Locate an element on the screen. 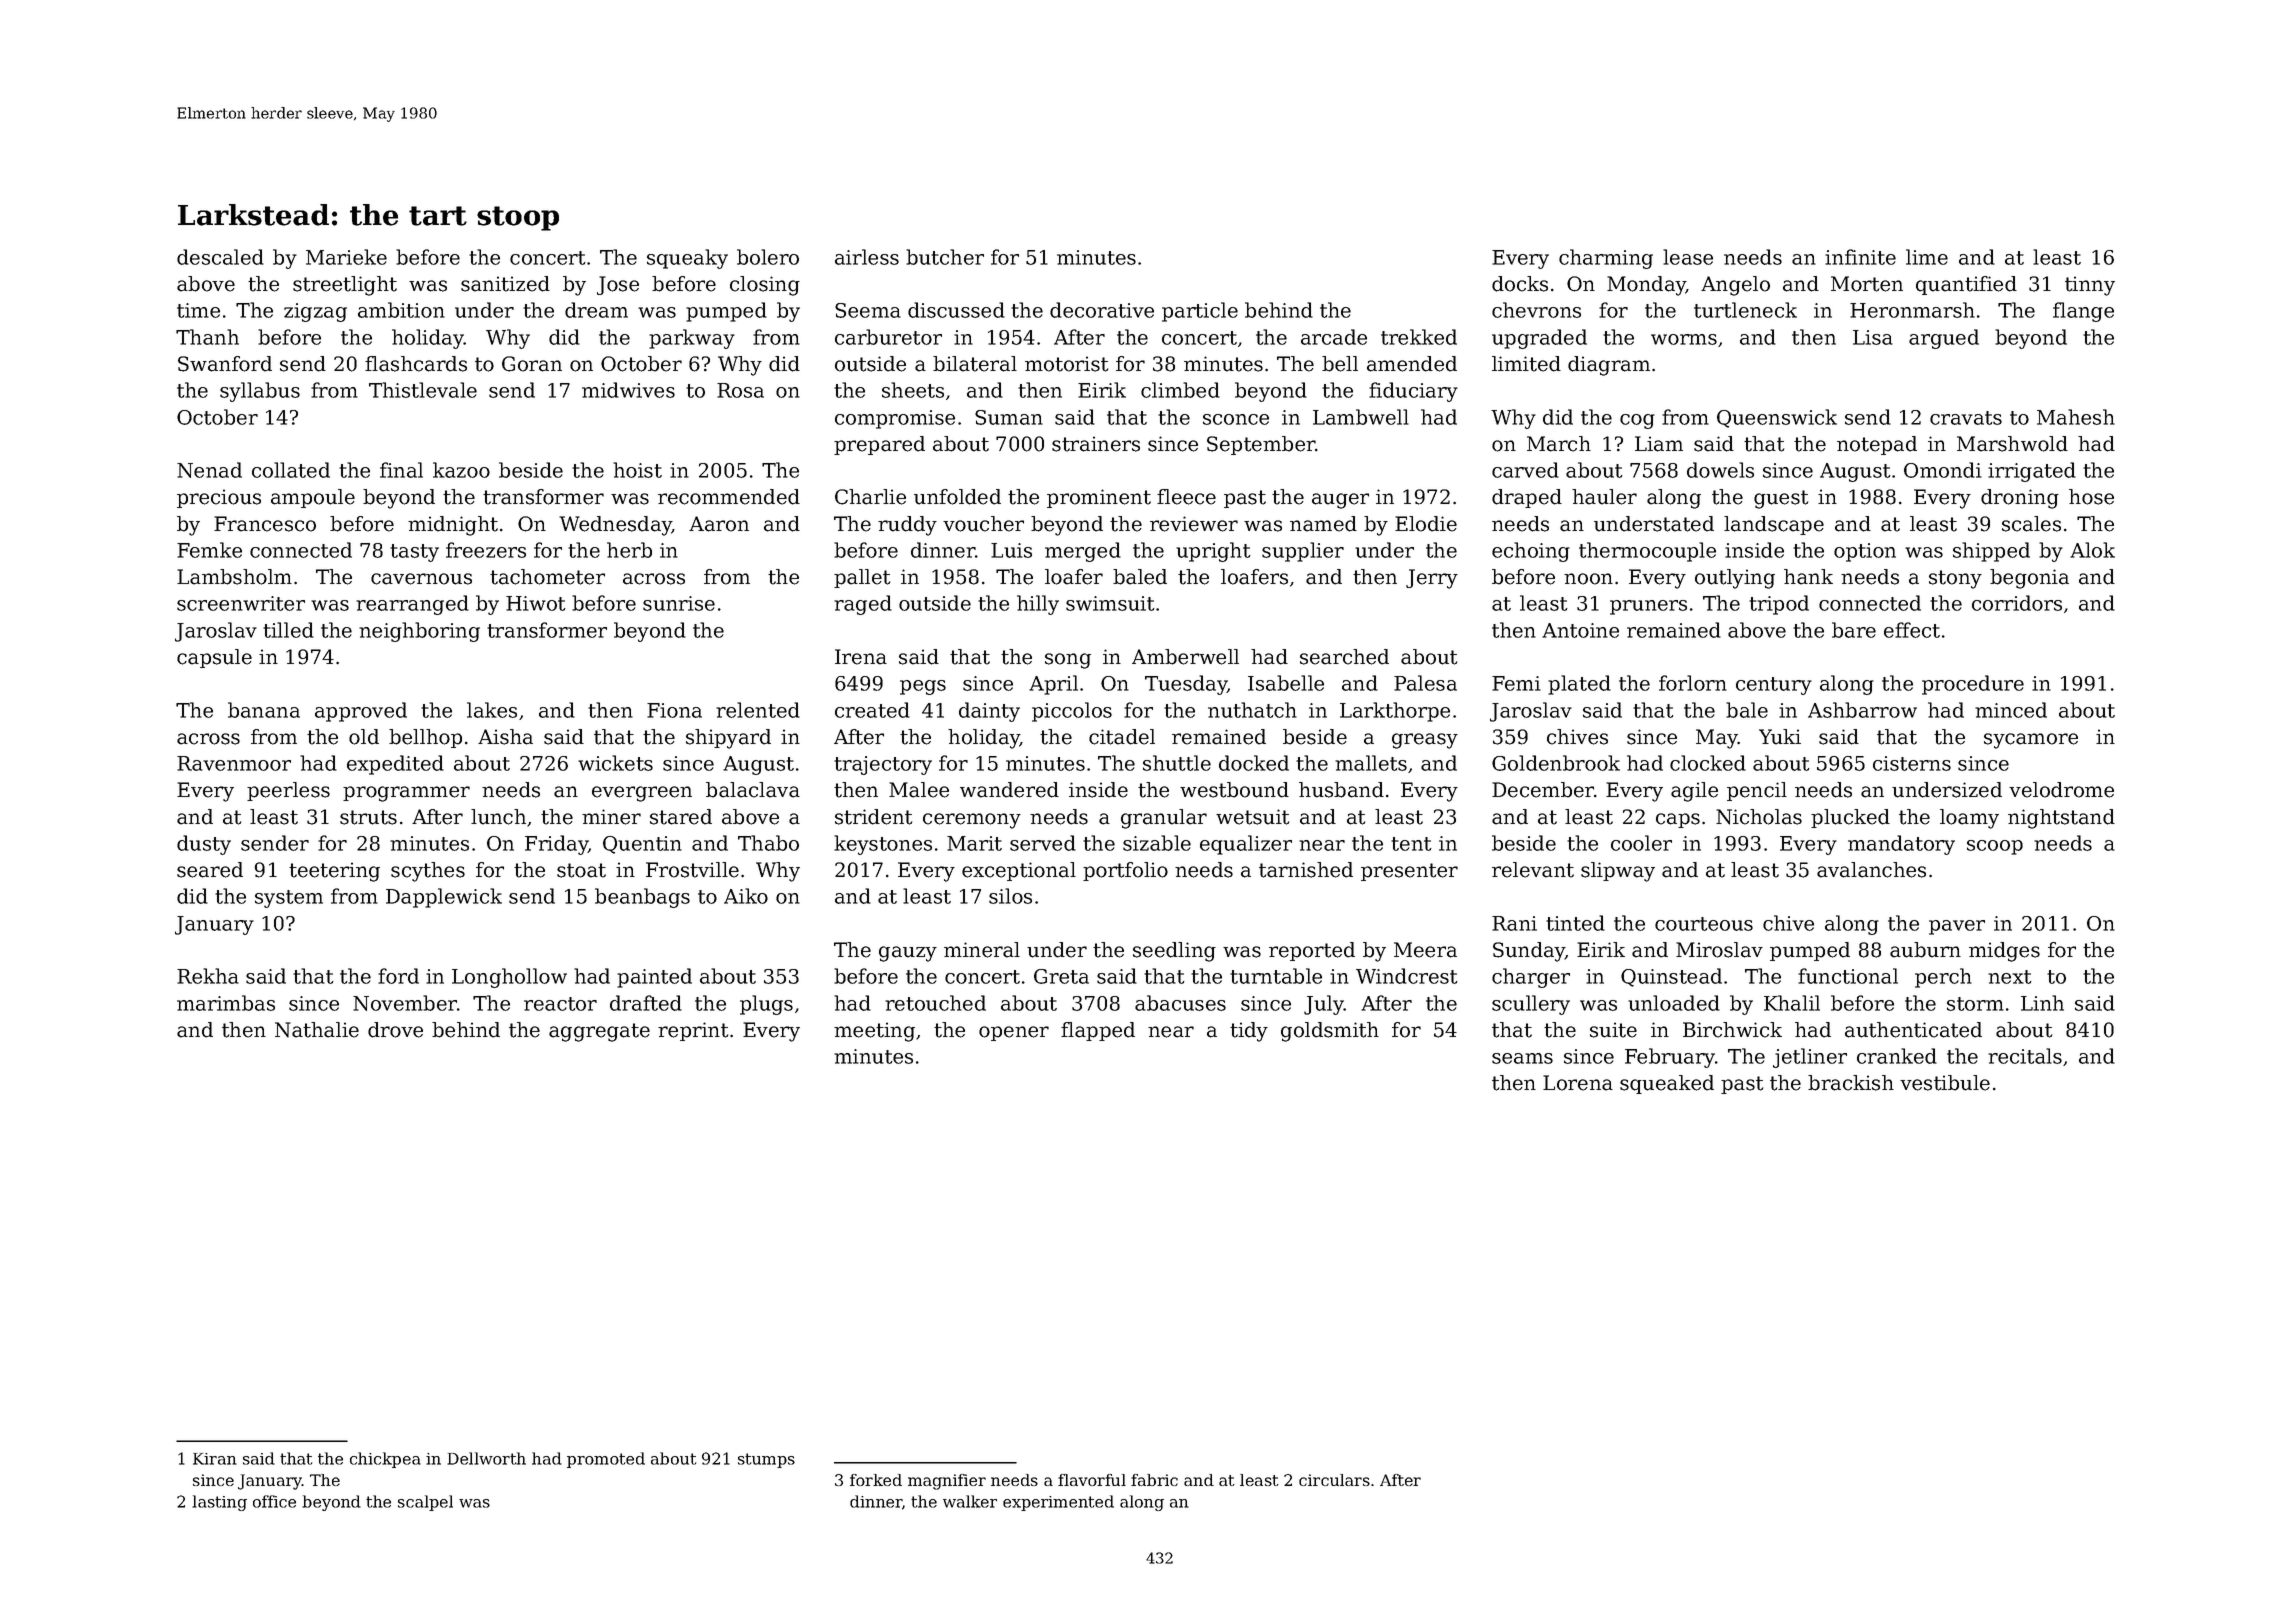  docks is located at coordinates (1520, 284).
